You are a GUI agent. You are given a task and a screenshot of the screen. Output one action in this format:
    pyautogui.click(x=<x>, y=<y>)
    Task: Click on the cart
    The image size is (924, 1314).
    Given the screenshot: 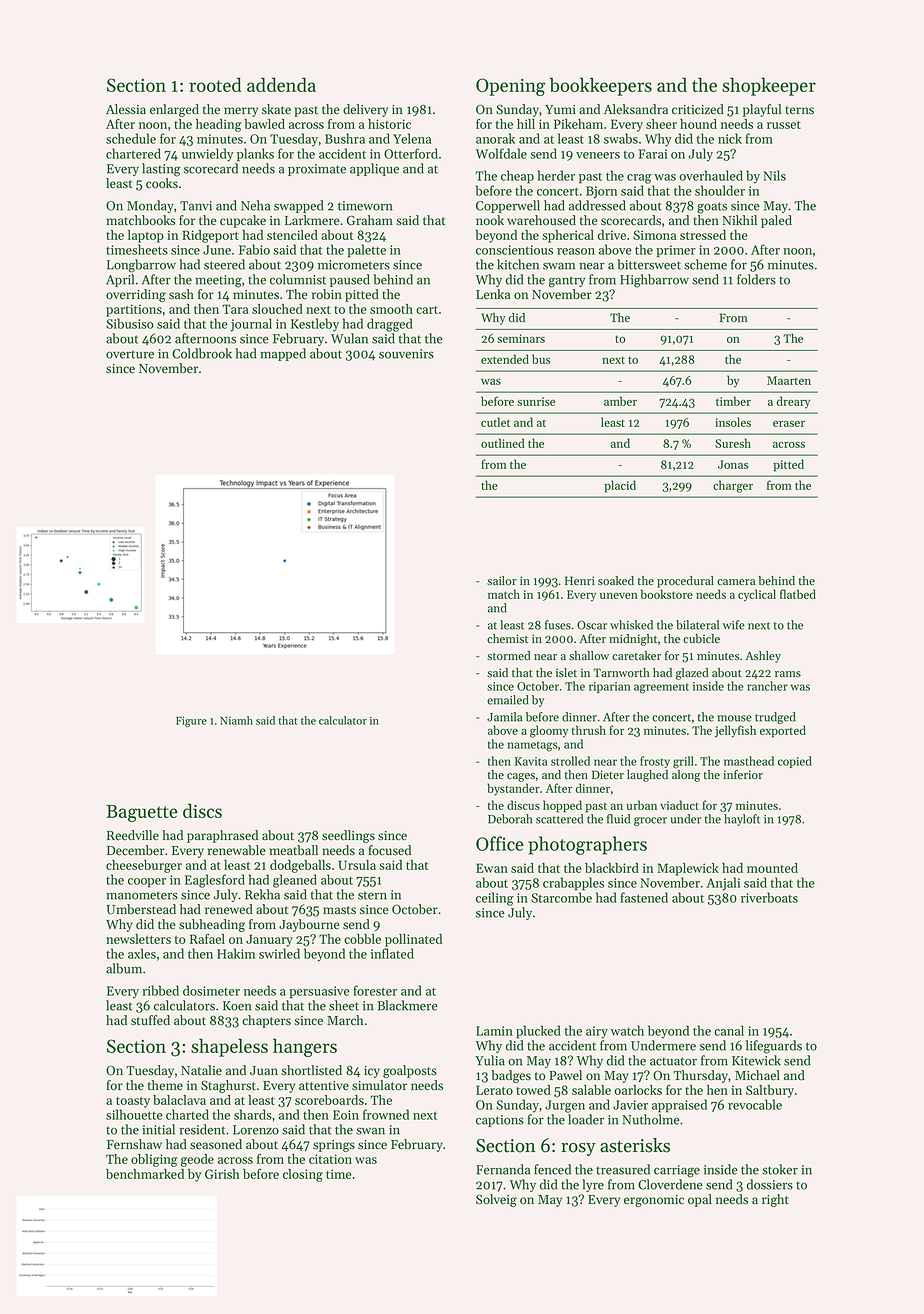 What is the action you would take?
    pyautogui.click(x=427, y=310)
